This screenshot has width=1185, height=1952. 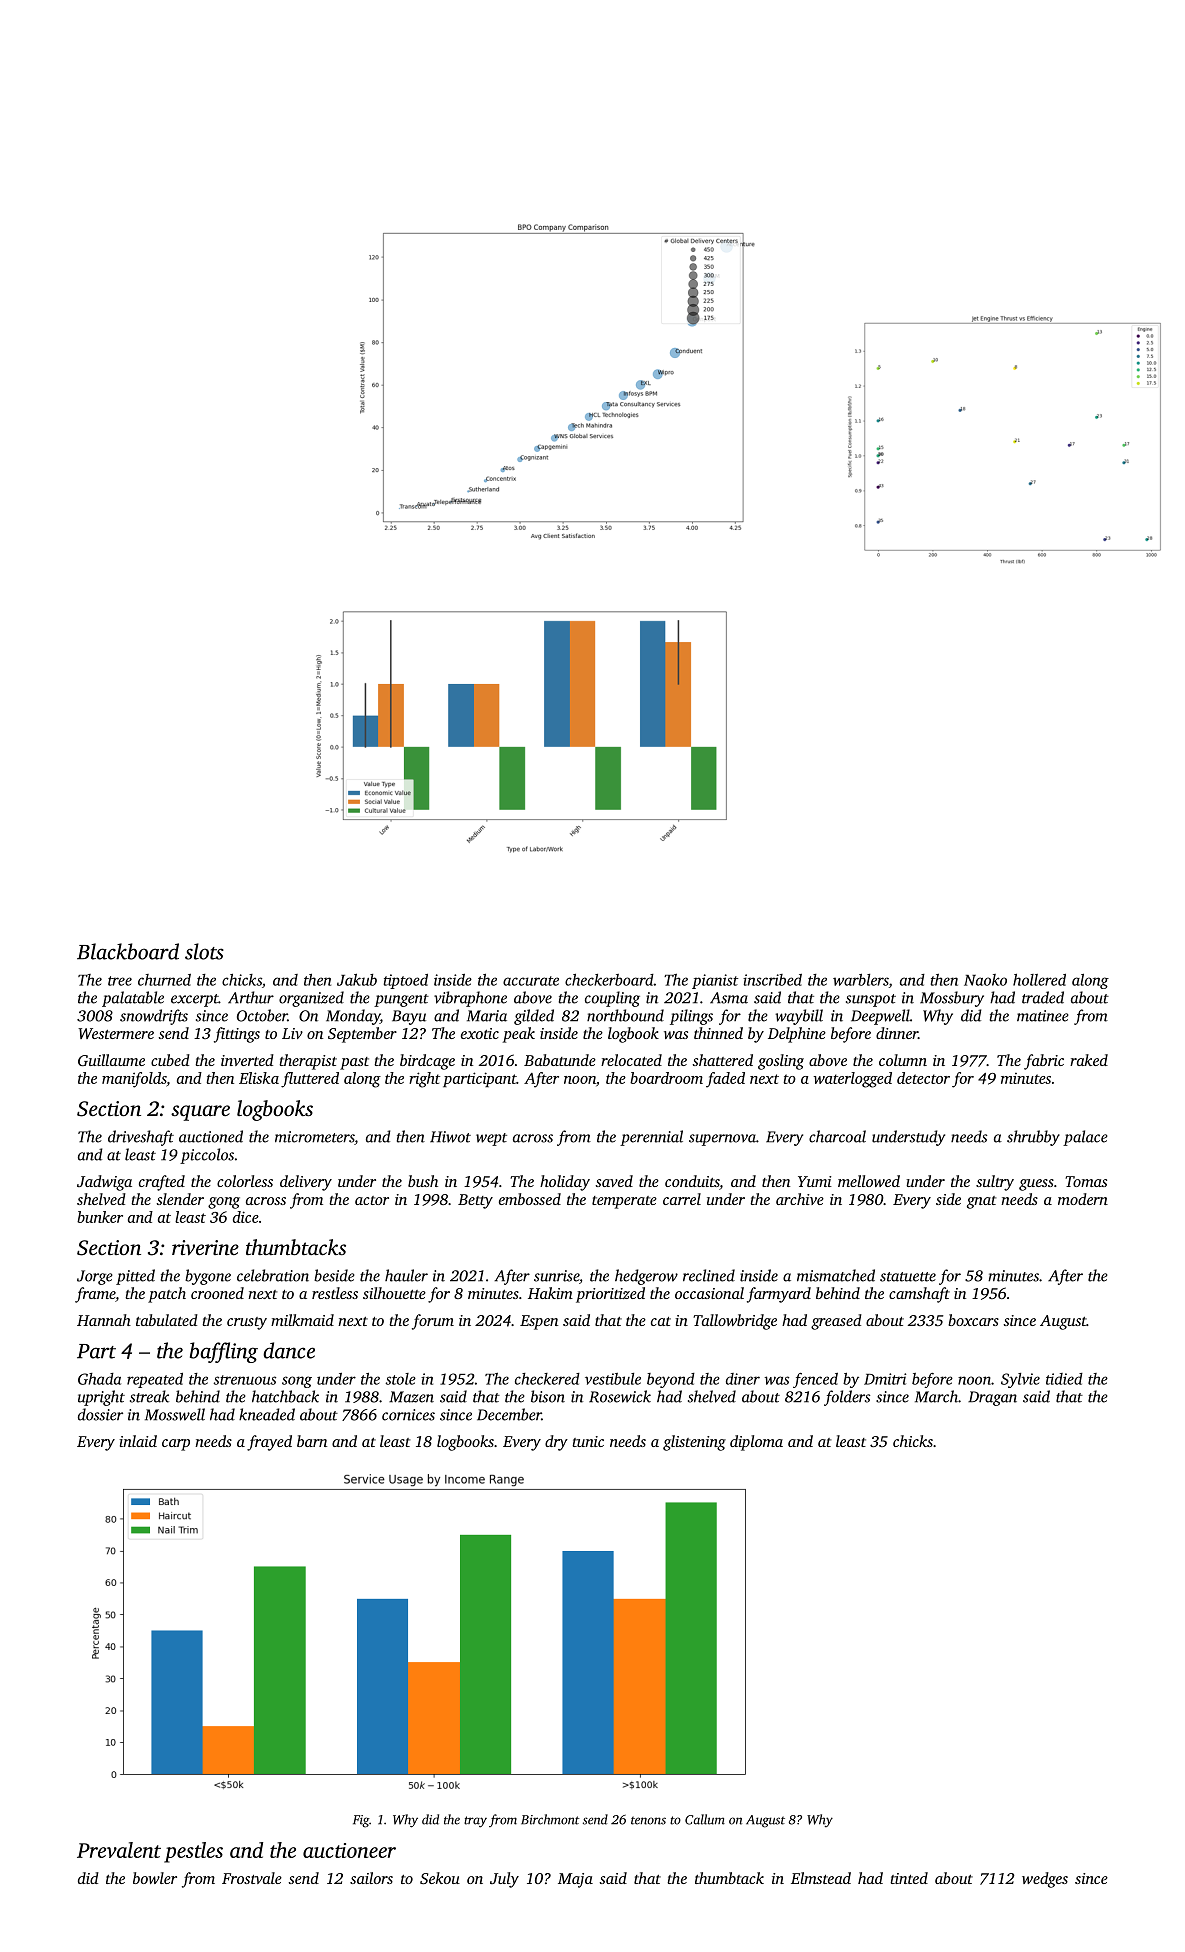 I want to click on glistening, so click(x=694, y=1443).
